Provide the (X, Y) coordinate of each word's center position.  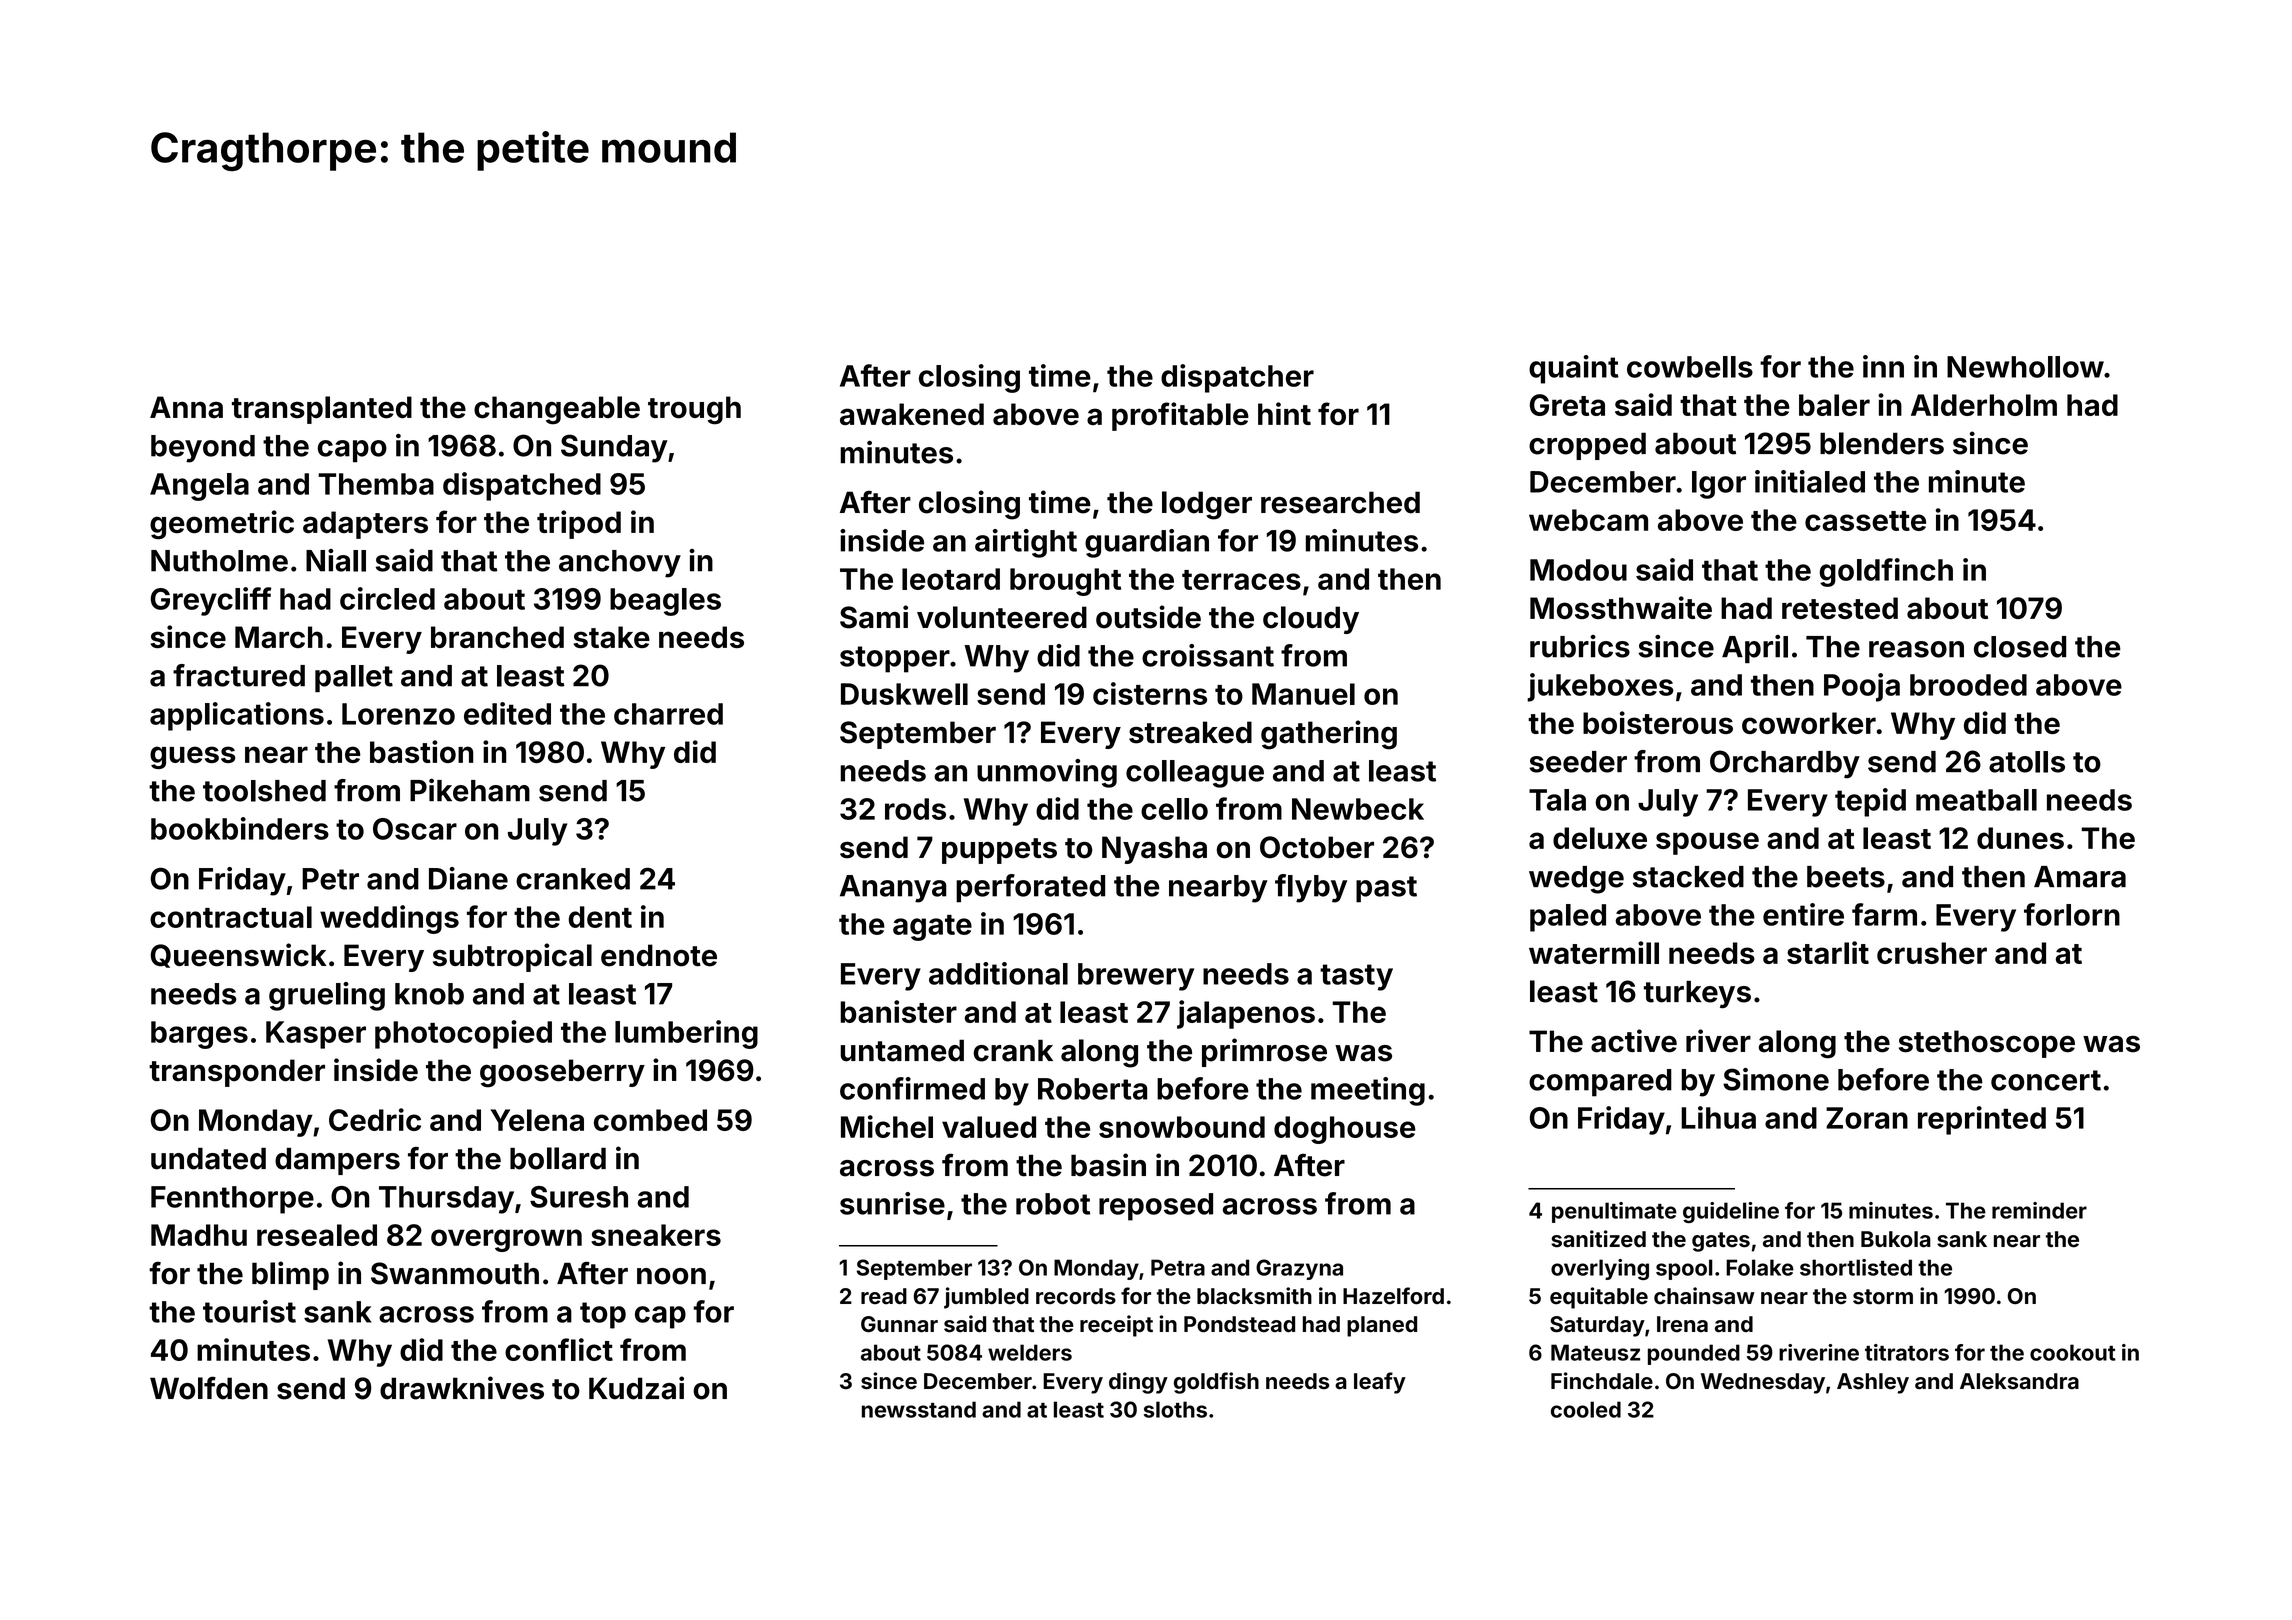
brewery (1136, 977)
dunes (2020, 838)
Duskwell (904, 694)
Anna (186, 407)
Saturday (1597, 1326)
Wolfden (209, 1388)
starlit (1828, 952)
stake (612, 637)
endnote (659, 955)
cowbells (1690, 367)
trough (694, 410)
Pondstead (1239, 1324)
